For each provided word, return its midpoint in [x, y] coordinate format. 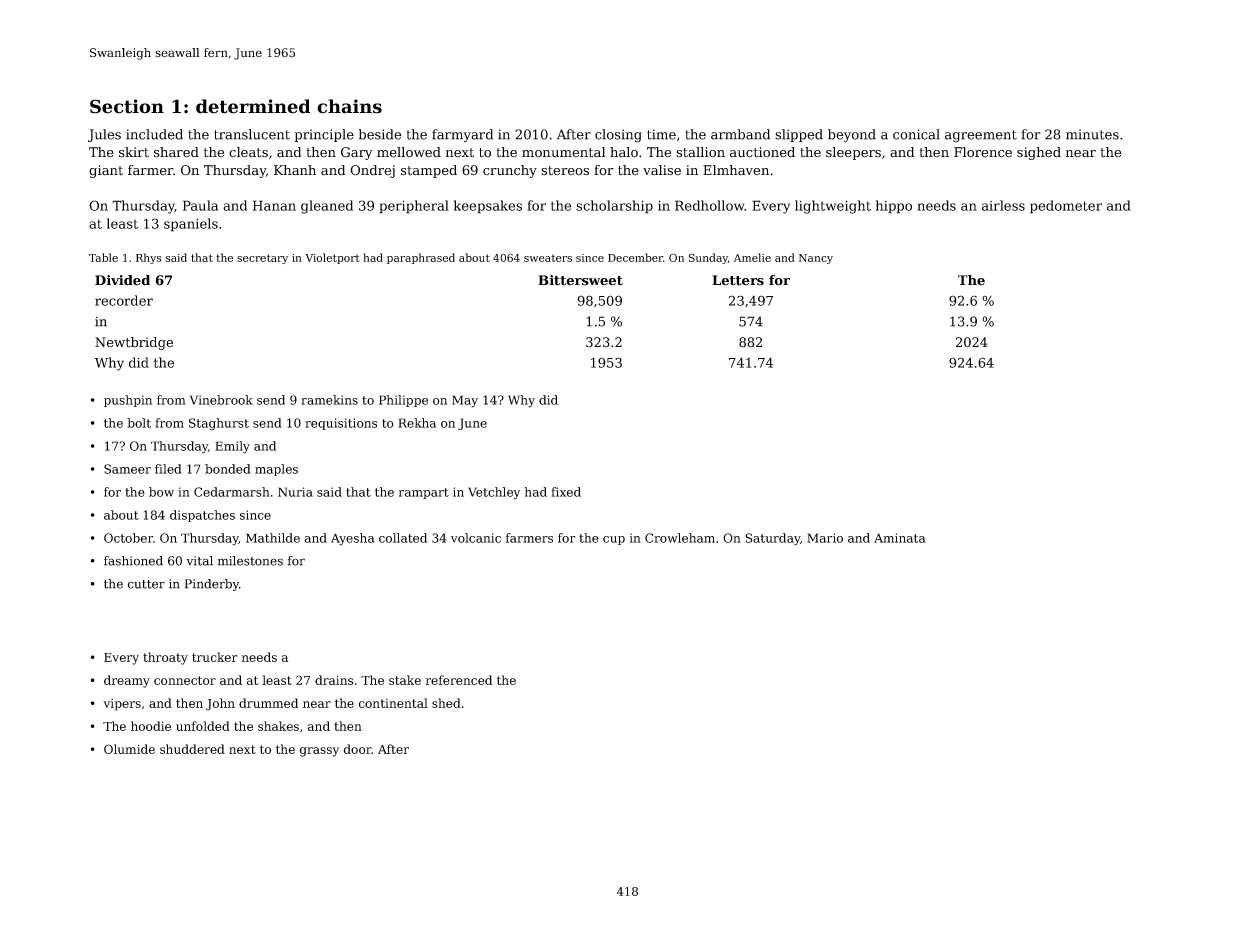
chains [349, 106]
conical [916, 134]
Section [127, 106]
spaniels [191, 225]
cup [614, 540]
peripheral [414, 207]
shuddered [192, 749]
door [357, 749]
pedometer [1066, 207]
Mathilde [273, 538]
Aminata [900, 538]
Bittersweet [580, 280]
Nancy [816, 259]
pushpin [128, 401]
